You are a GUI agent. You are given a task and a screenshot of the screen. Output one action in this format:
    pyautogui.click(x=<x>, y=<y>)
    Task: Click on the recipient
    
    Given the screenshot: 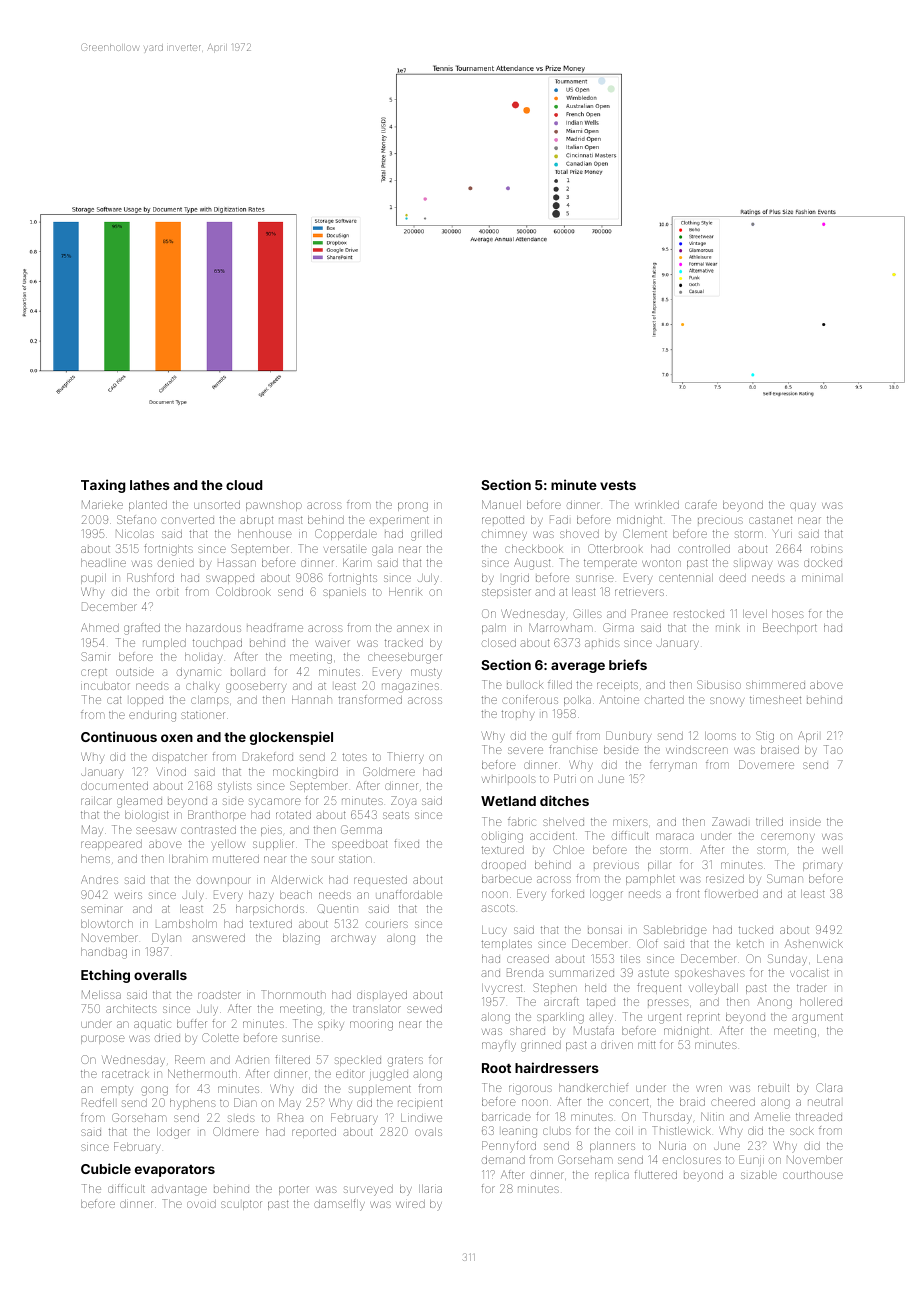 What is the action you would take?
    pyautogui.click(x=420, y=1104)
